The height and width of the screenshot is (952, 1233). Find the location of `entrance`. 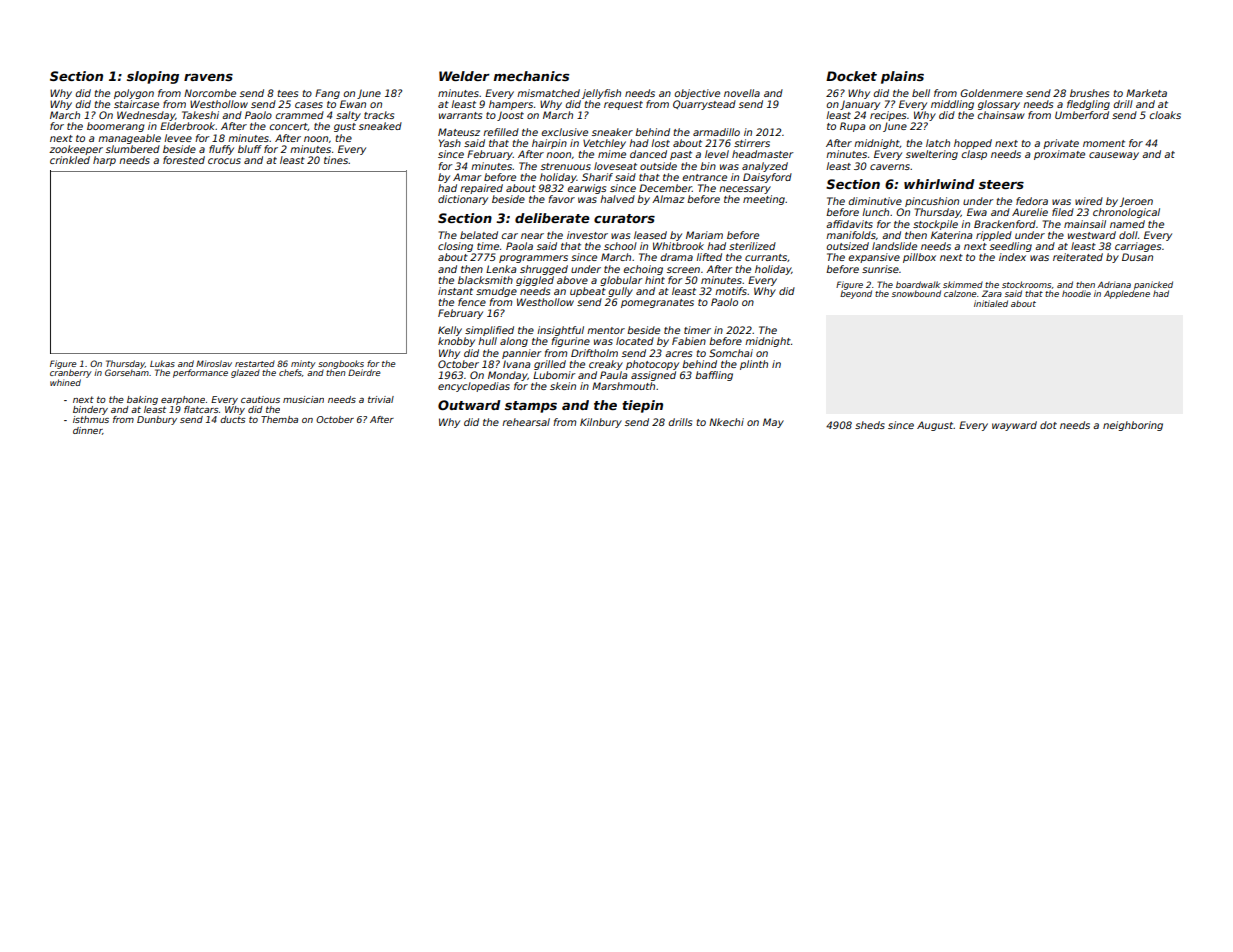

entrance is located at coordinates (705, 177).
